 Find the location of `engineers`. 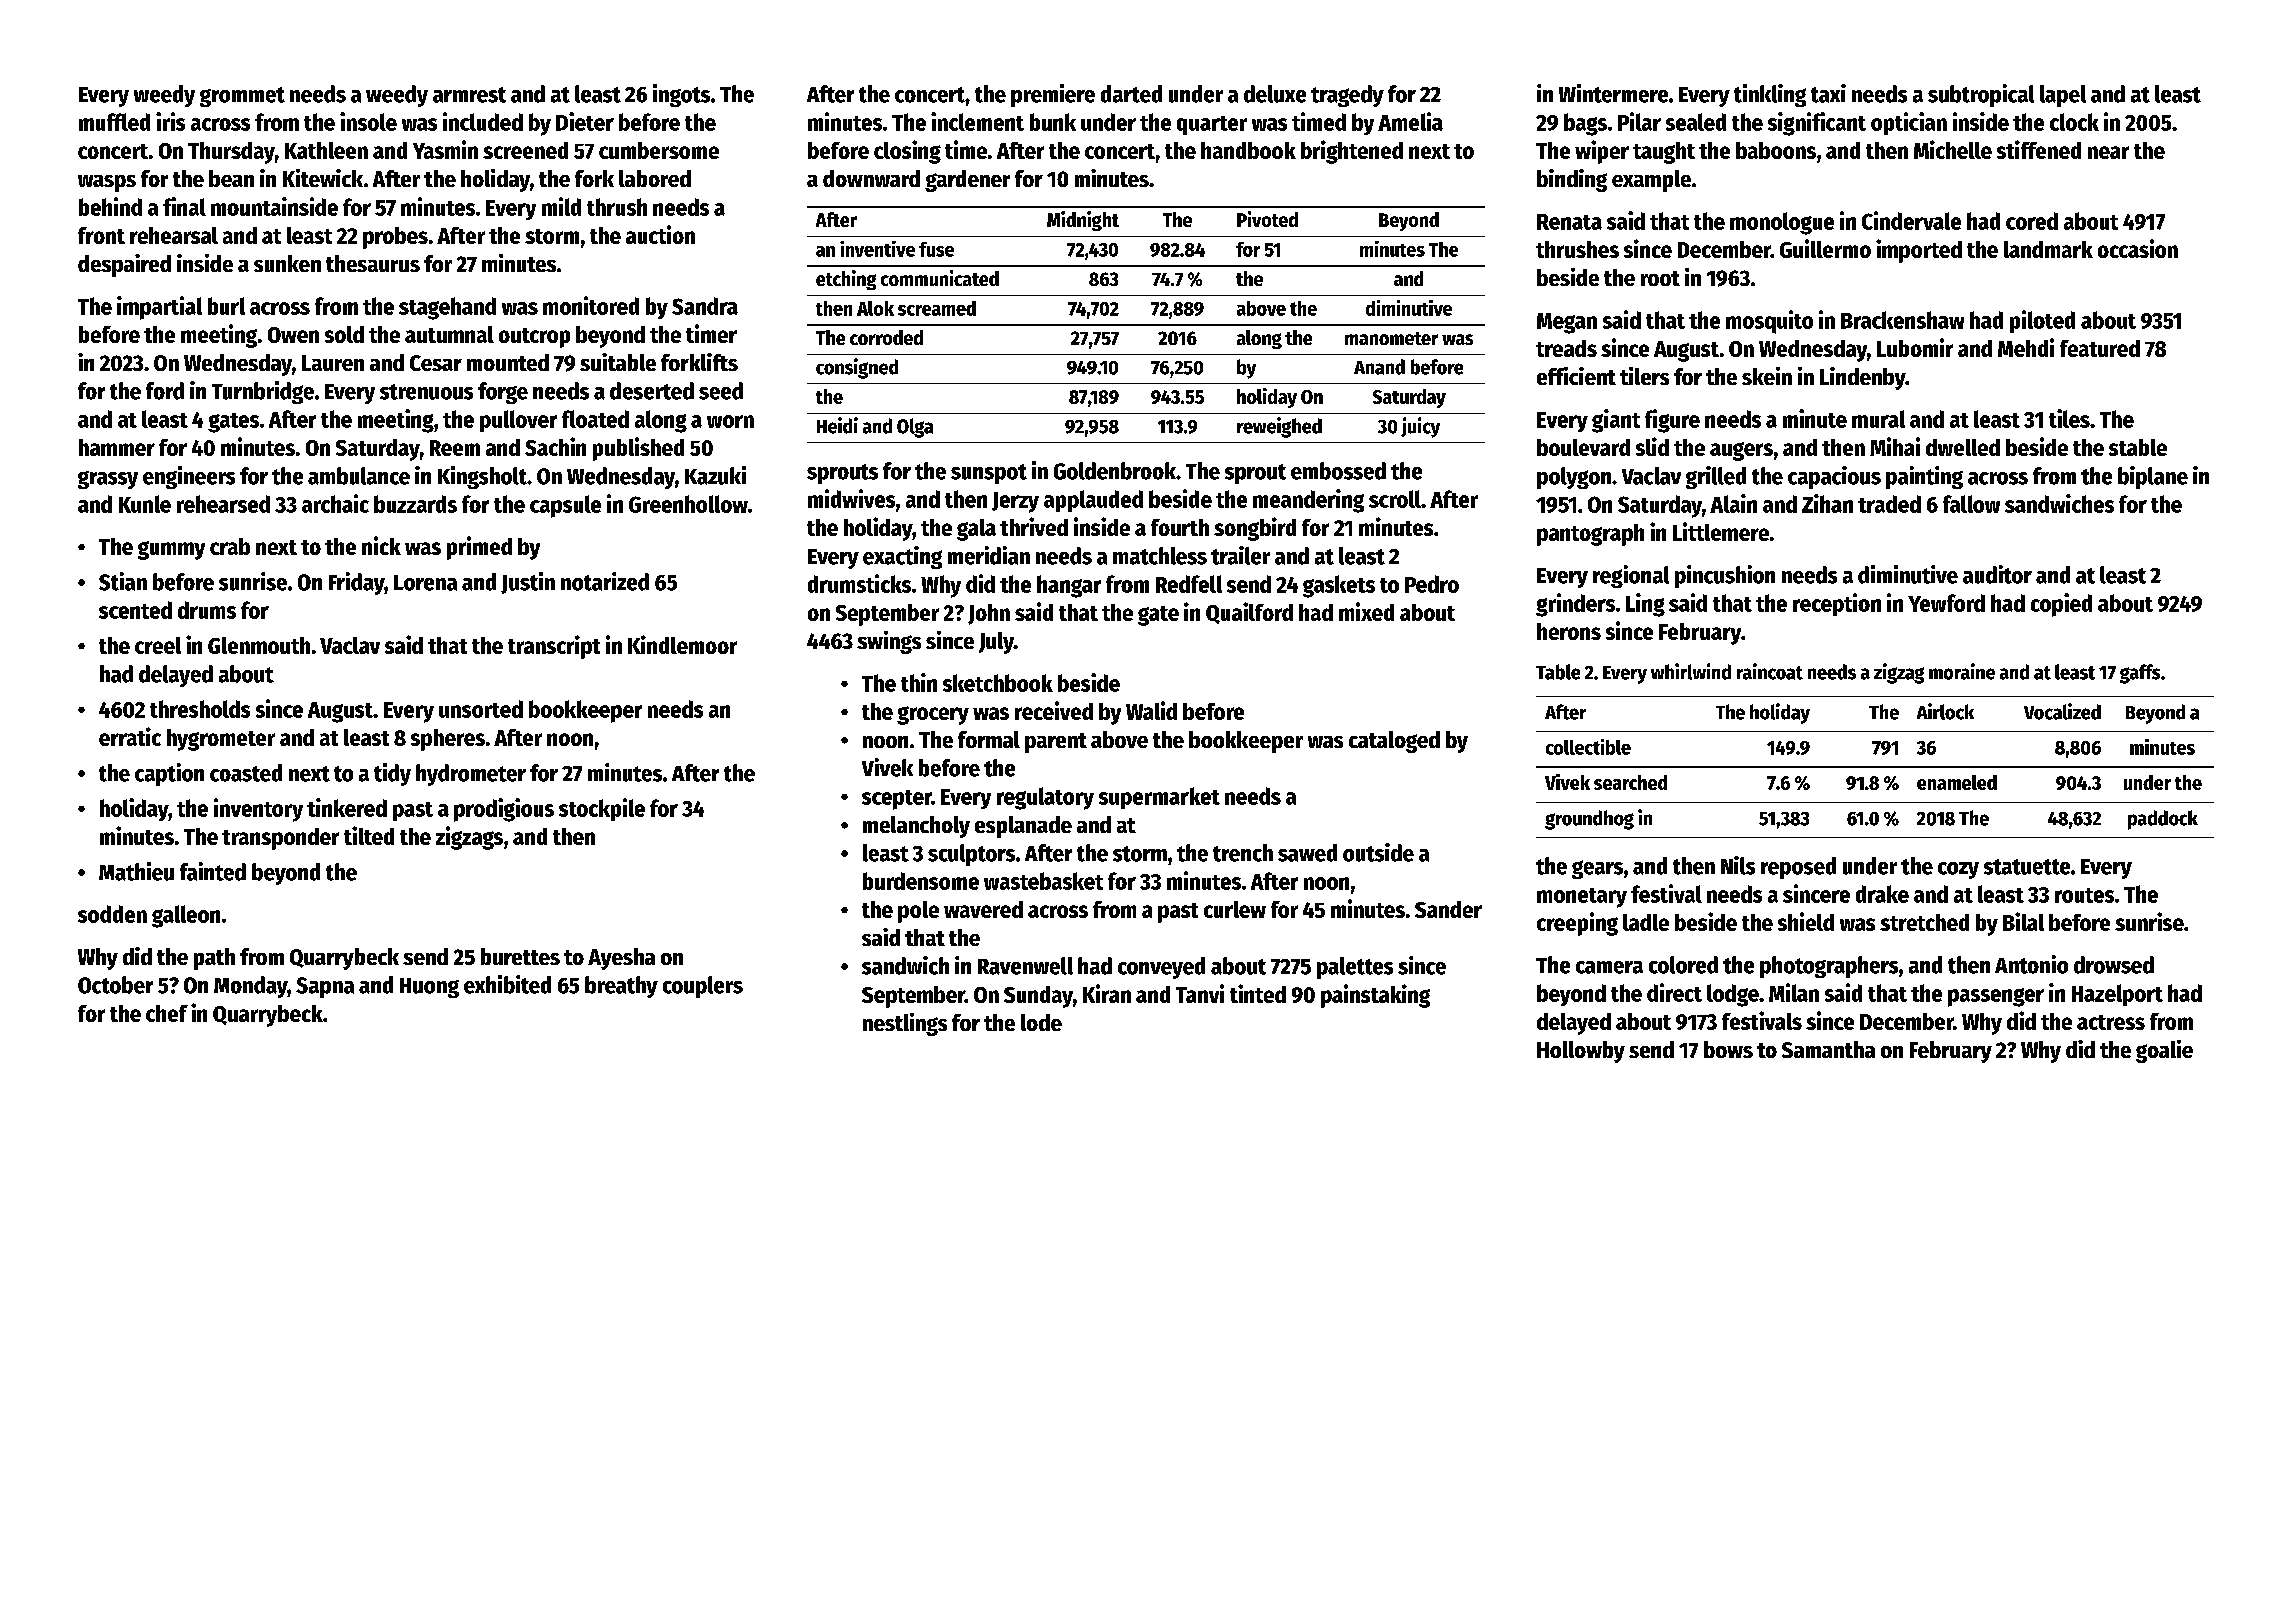

engineers is located at coordinates (189, 477).
